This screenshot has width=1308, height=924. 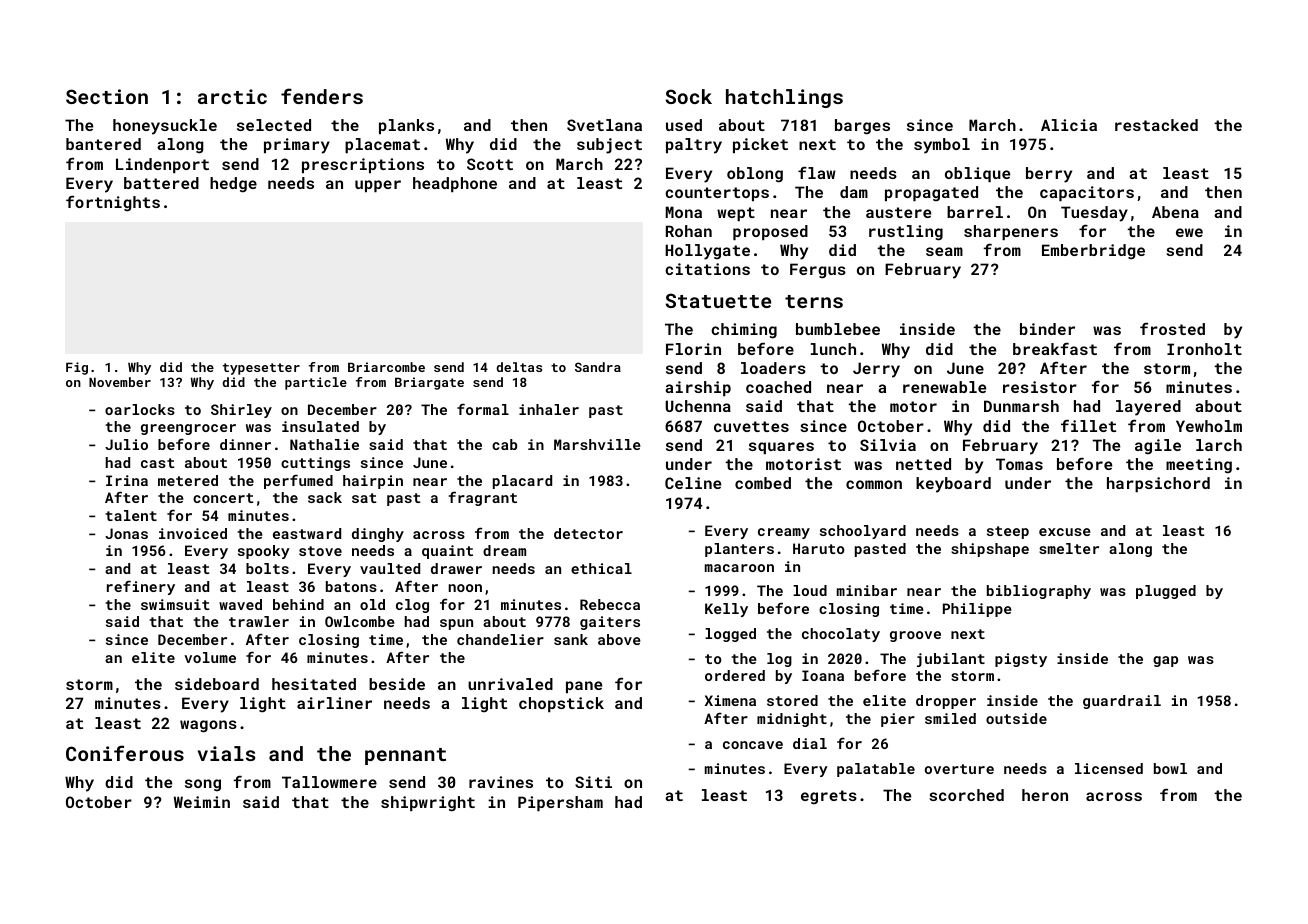 I want to click on fortnights, so click(x=113, y=203).
